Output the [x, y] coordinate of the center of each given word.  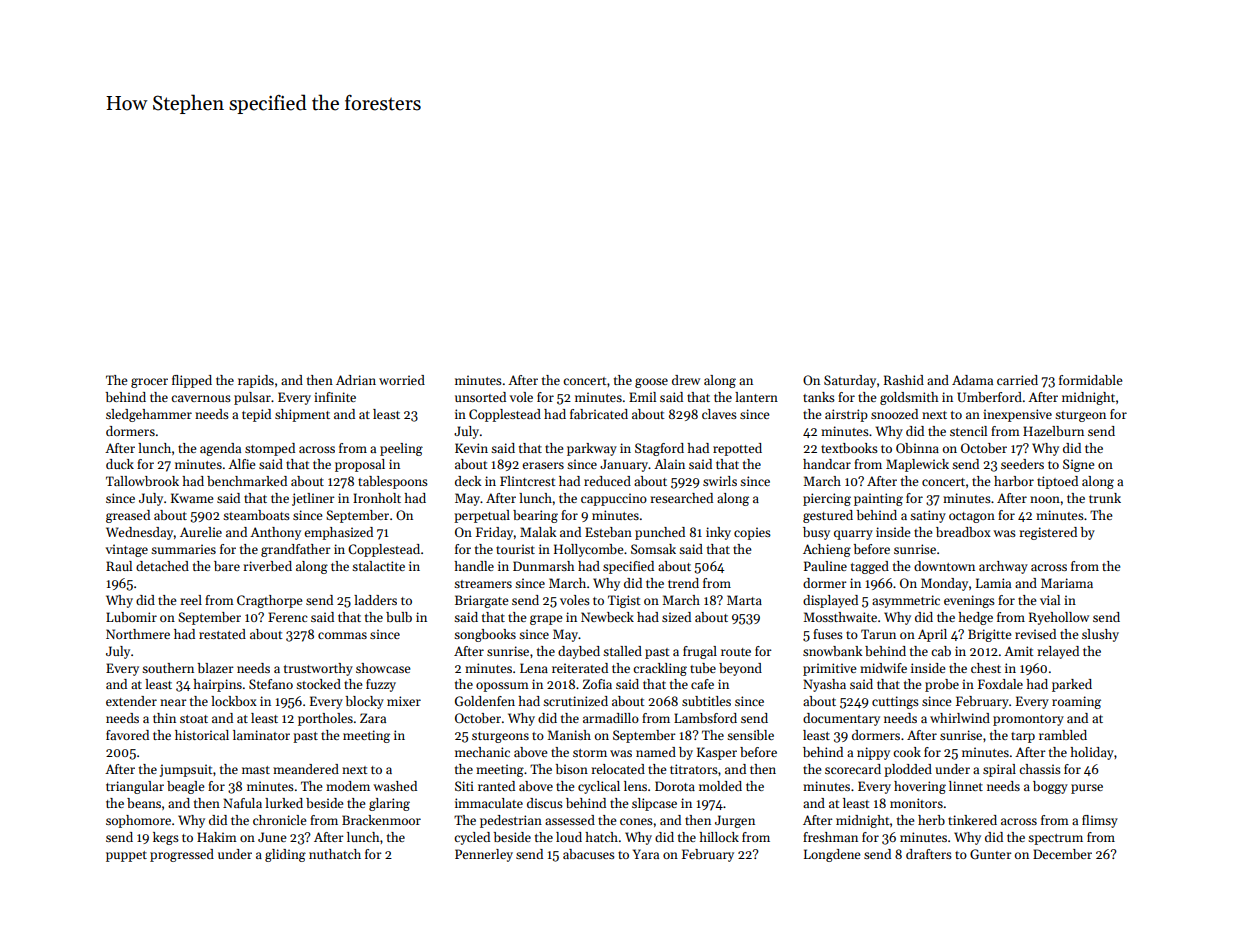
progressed [182, 855]
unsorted [480, 397]
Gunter [991, 854]
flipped [192, 381]
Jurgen [735, 821]
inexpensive [1017, 415]
